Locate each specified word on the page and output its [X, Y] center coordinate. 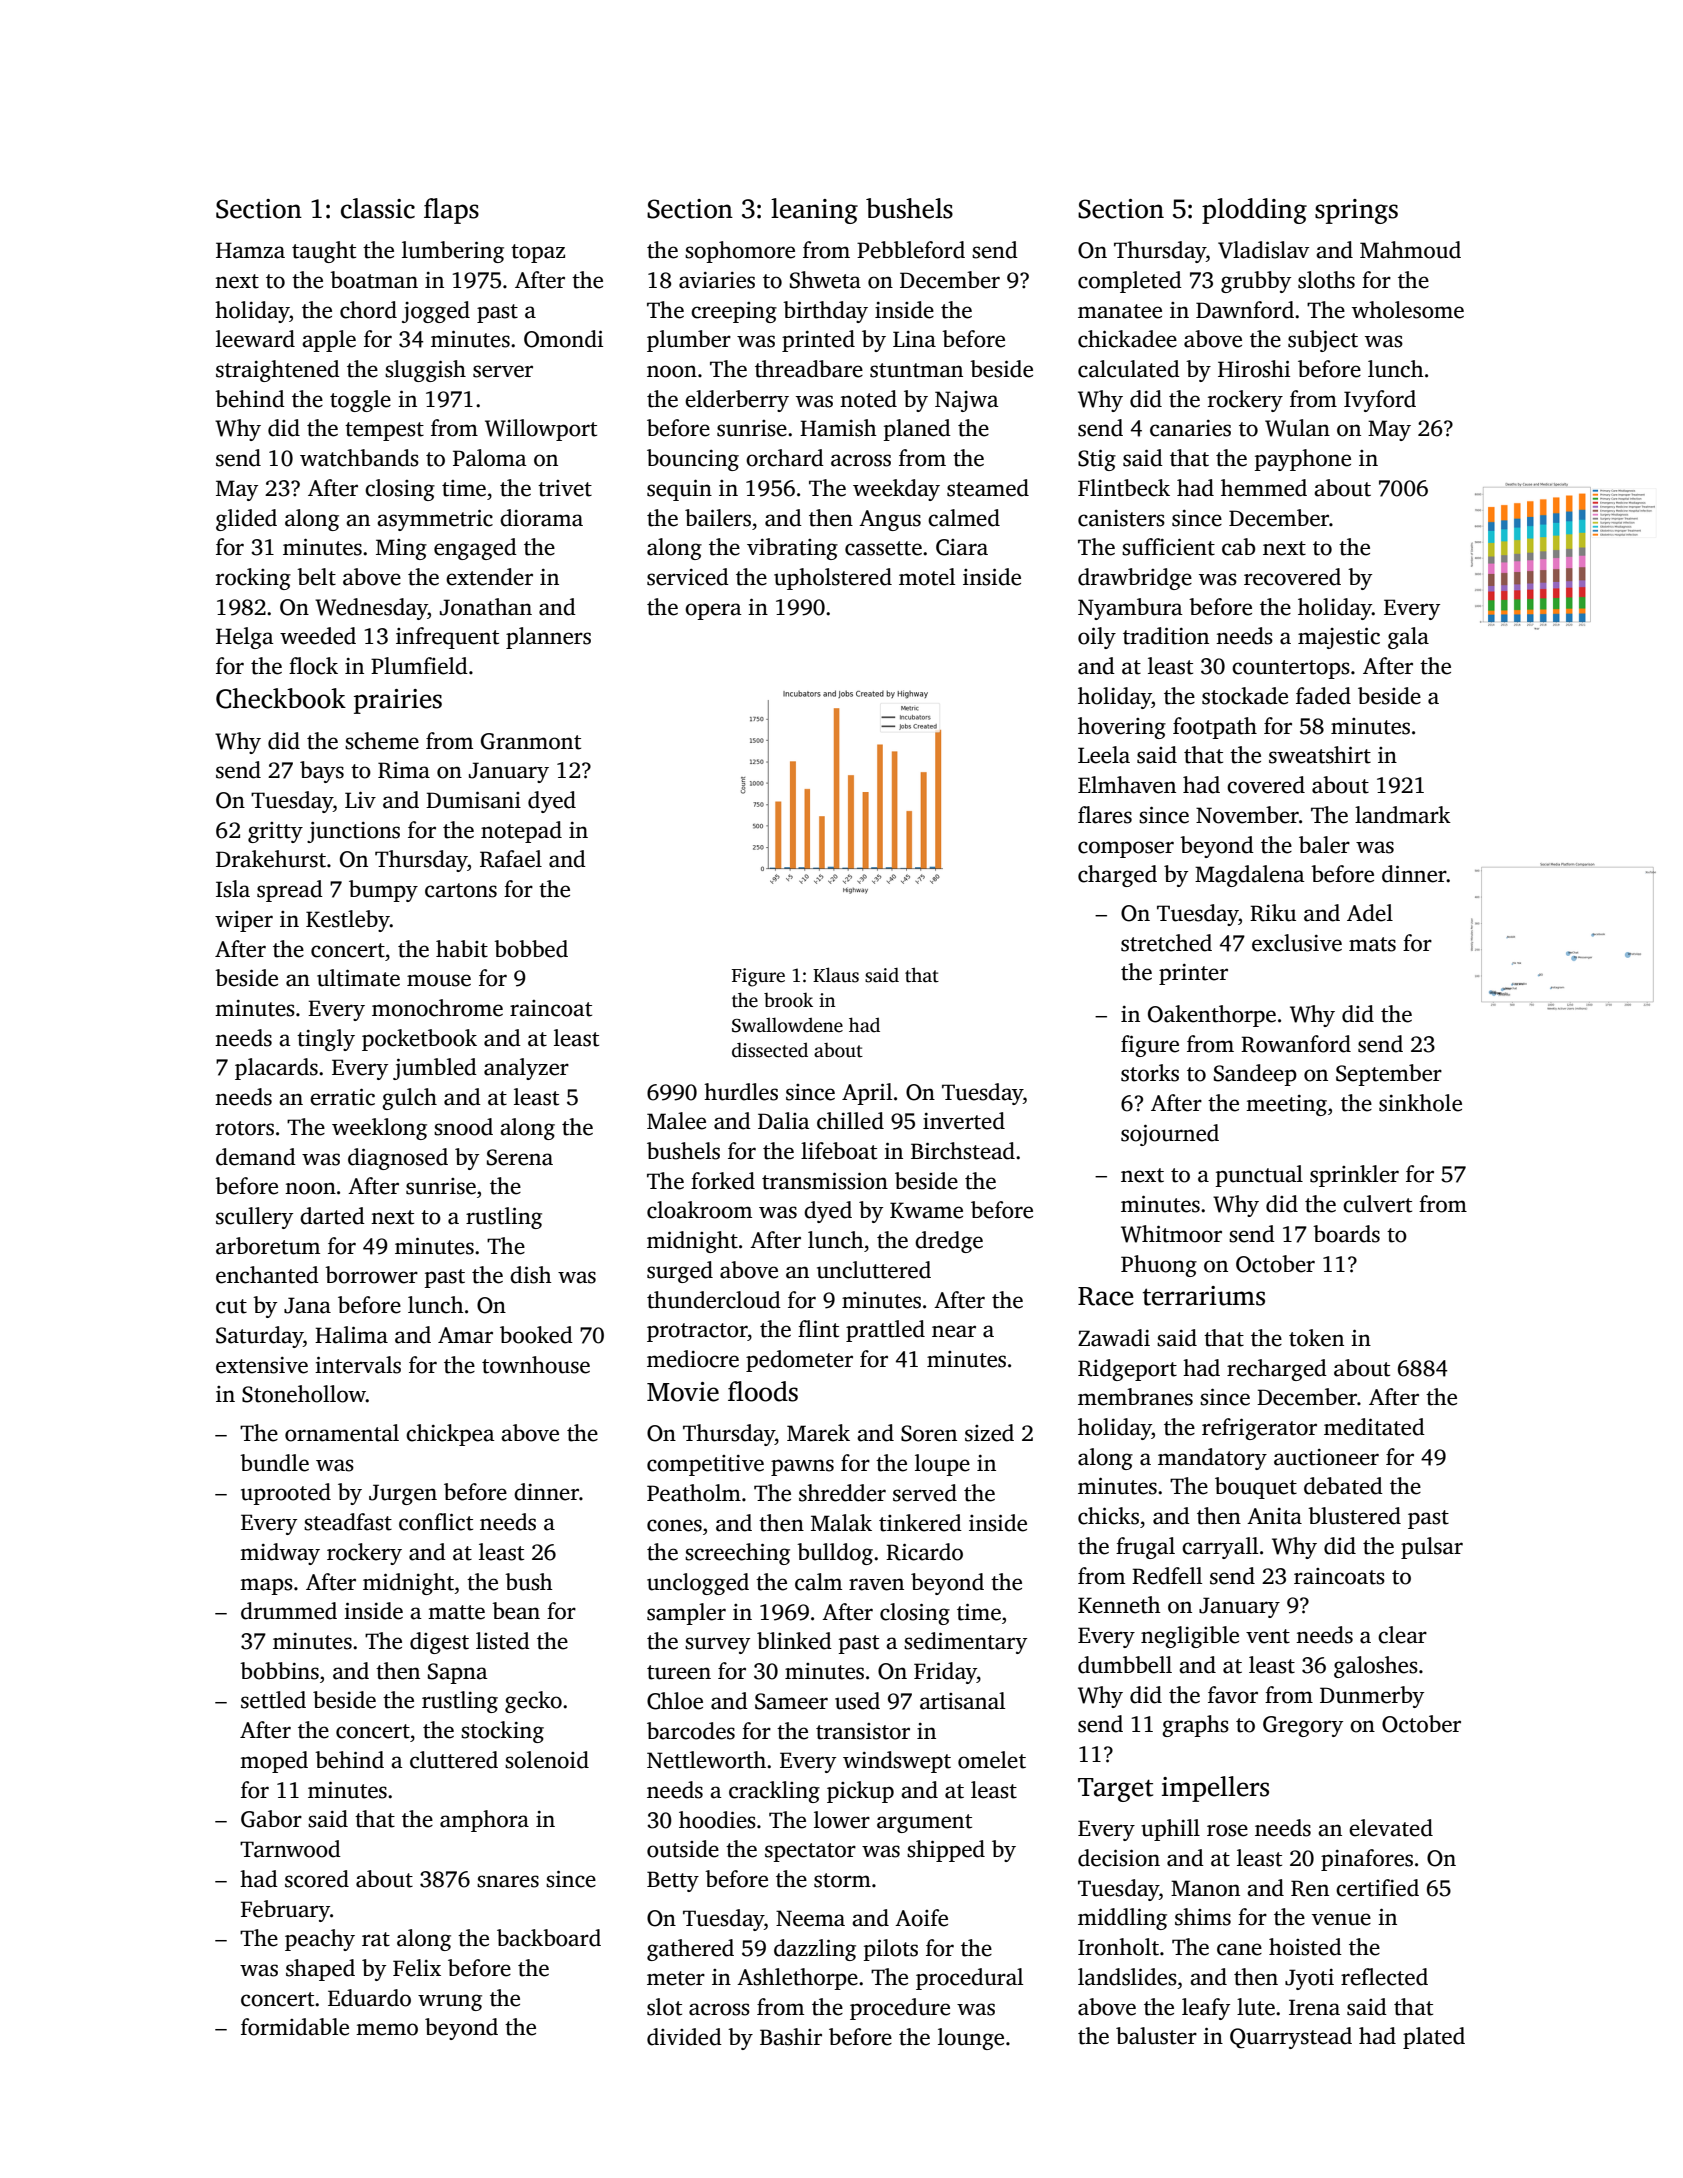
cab [1238, 547]
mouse [439, 980]
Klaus [836, 975]
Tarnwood [290, 1849]
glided [246, 520]
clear [1402, 1635]
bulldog [835, 1554]
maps [266, 1586]
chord [368, 310]
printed [818, 341]
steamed [988, 488]
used [857, 1701]
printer [1193, 974]
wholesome [1408, 310]
